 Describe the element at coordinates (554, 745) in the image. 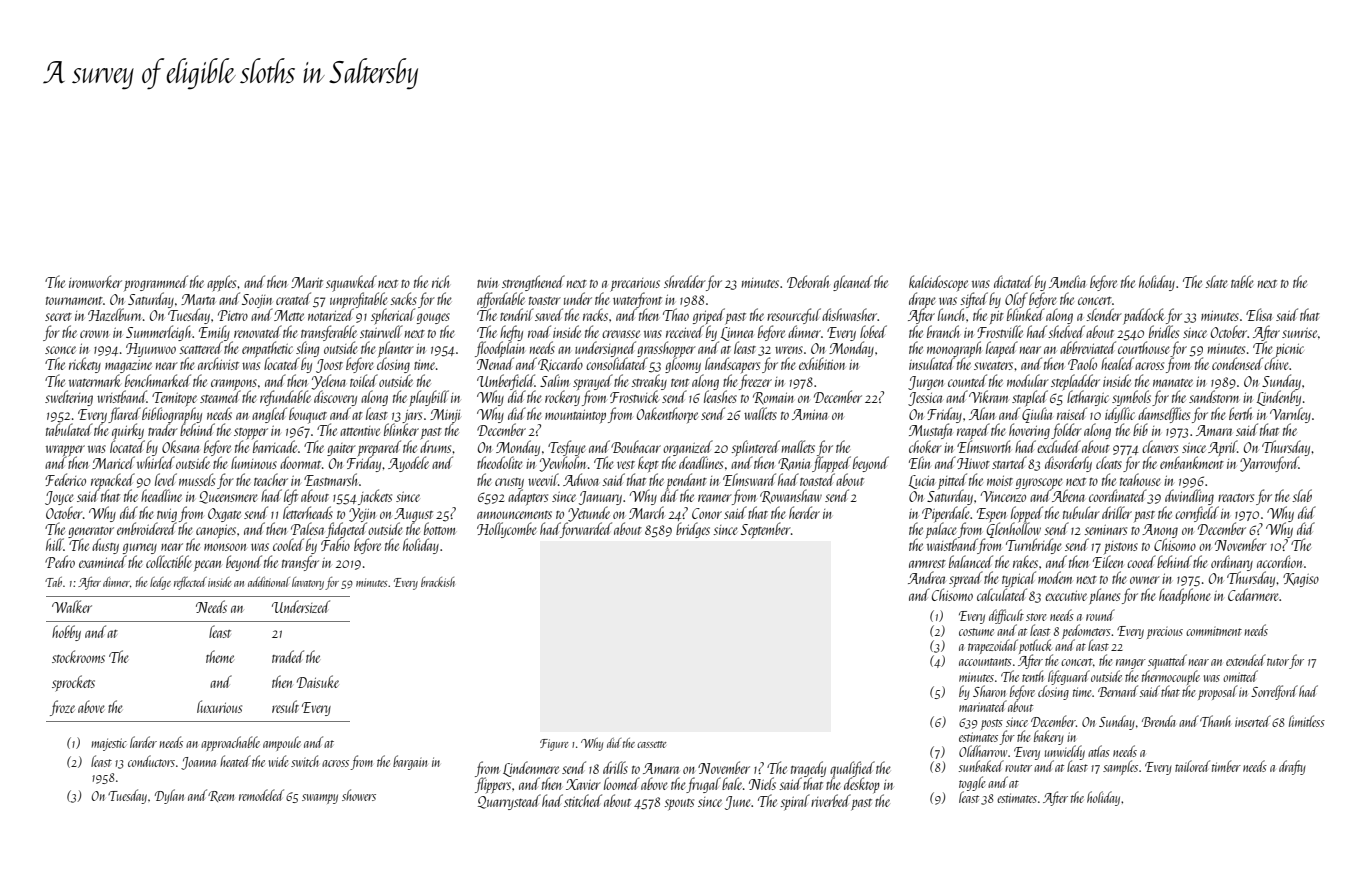

I see `Figure` at that location.
